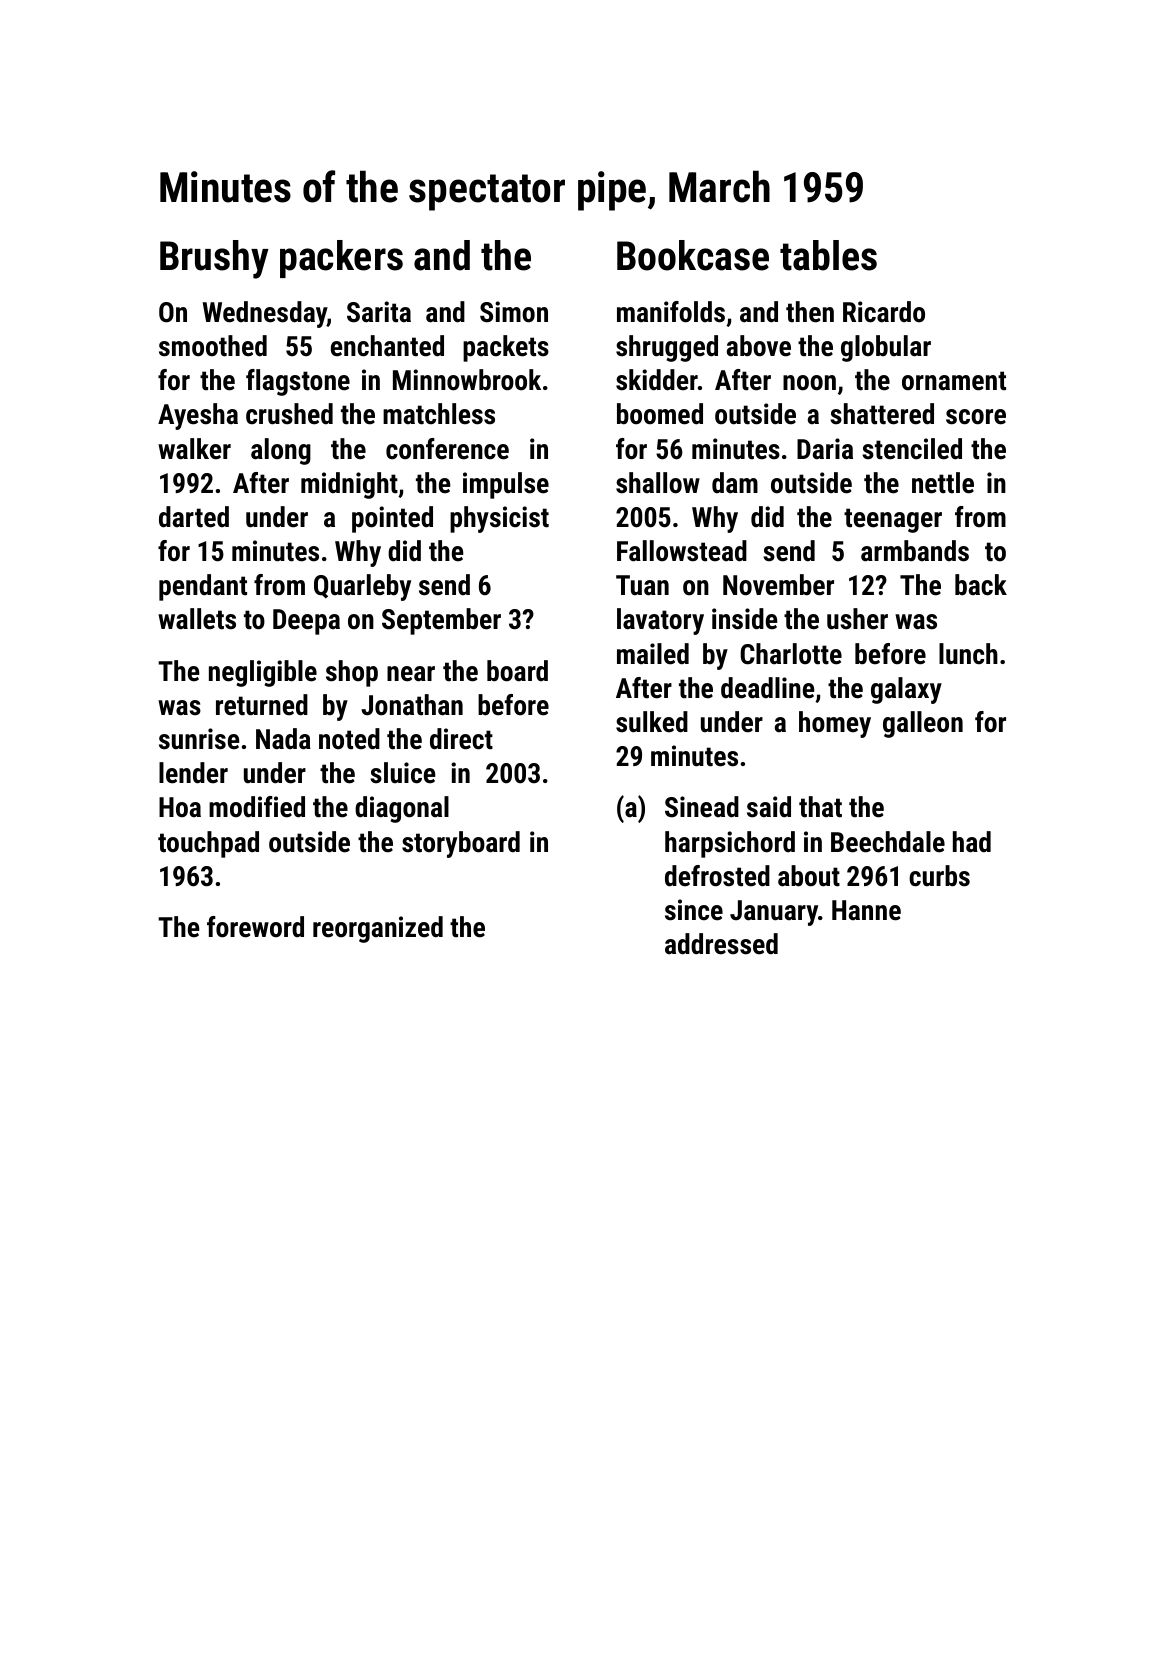 This screenshot has width=1165, height=1654. Describe the element at coordinates (730, 844) in the screenshot. I see `harpsichord` at that location.
